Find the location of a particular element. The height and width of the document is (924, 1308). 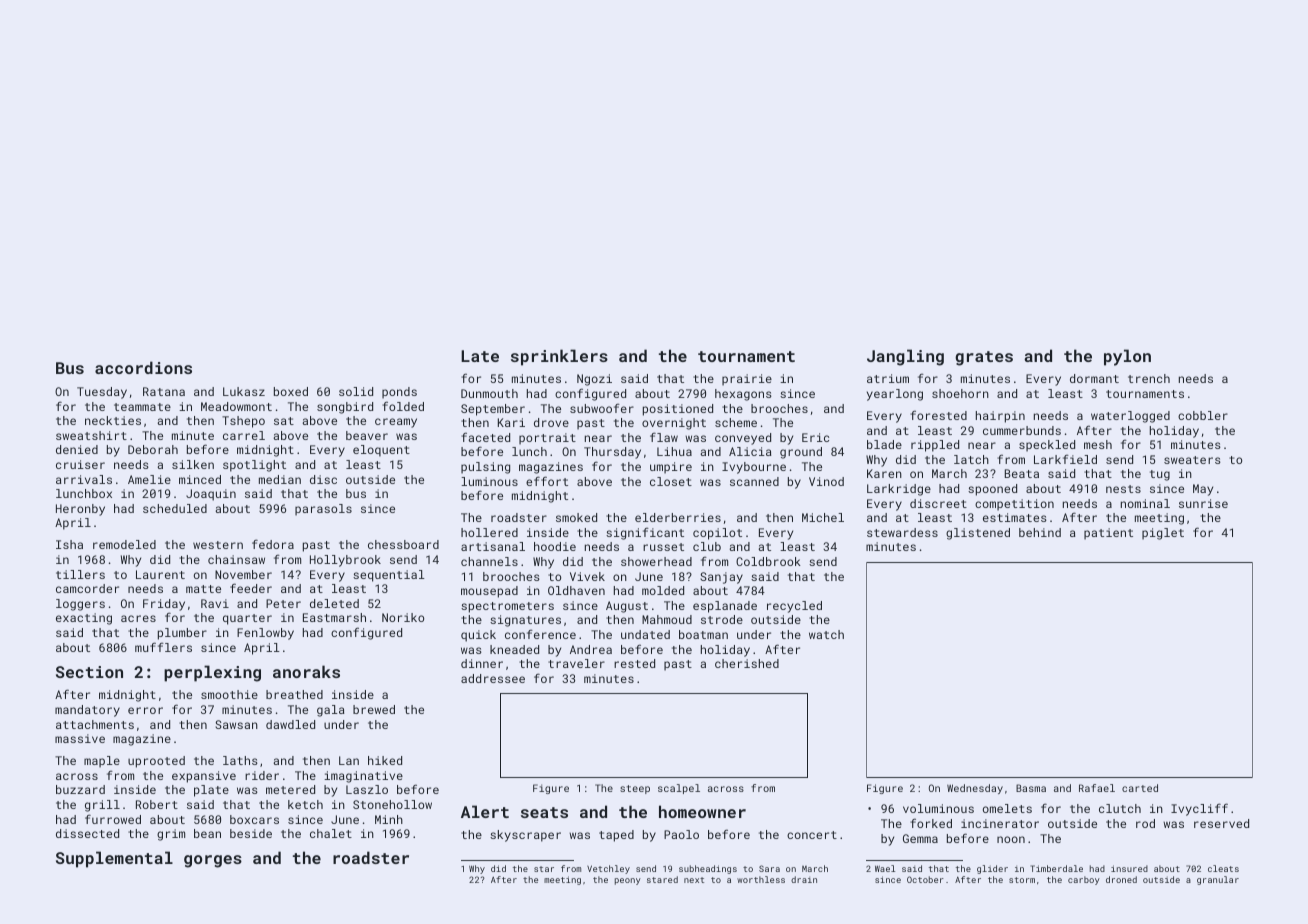

Sanjay is located at coordinates (721, 578).
